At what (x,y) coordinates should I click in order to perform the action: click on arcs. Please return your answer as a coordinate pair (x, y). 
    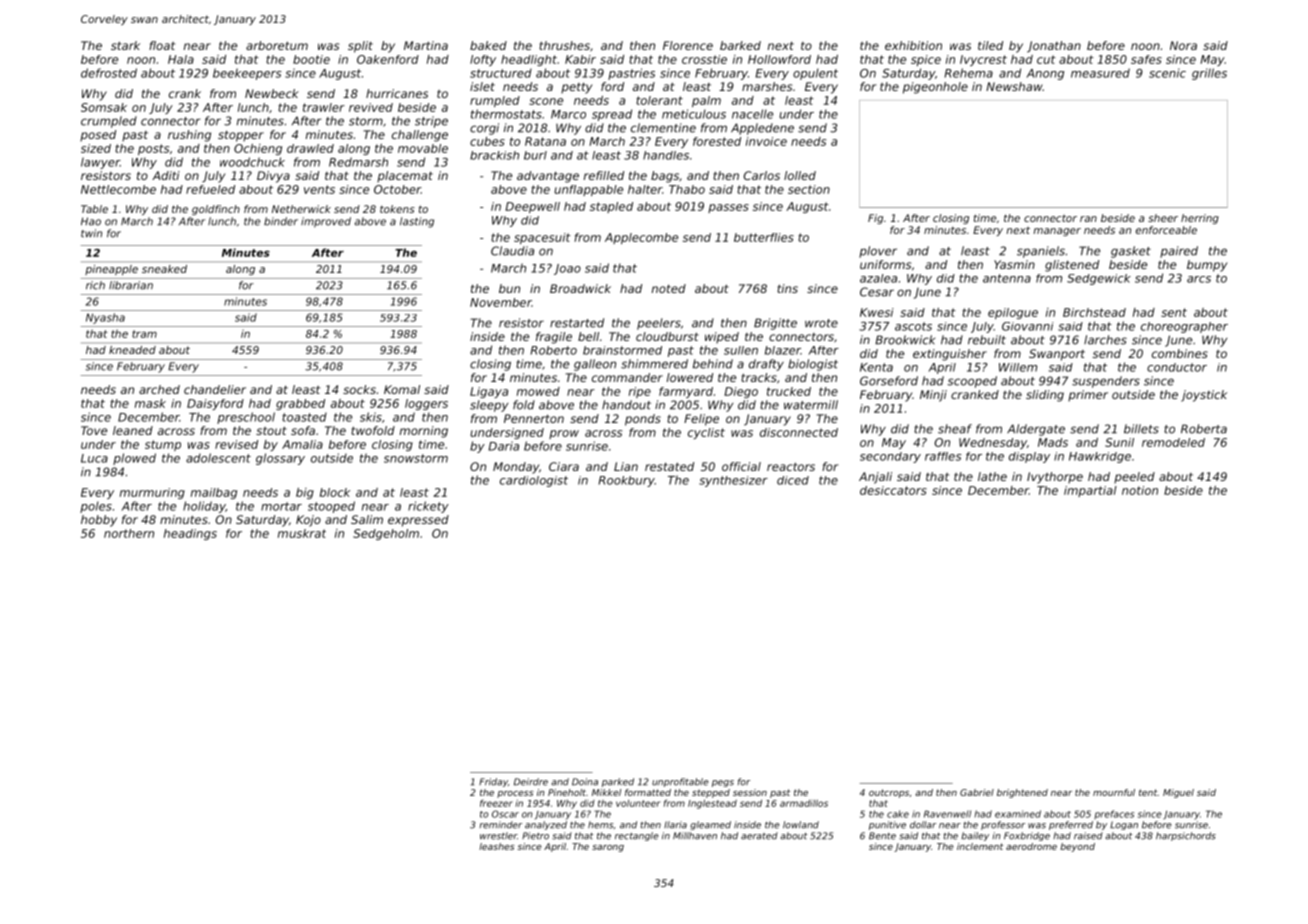
    Looking at the image, I should click on (1199, 279).
